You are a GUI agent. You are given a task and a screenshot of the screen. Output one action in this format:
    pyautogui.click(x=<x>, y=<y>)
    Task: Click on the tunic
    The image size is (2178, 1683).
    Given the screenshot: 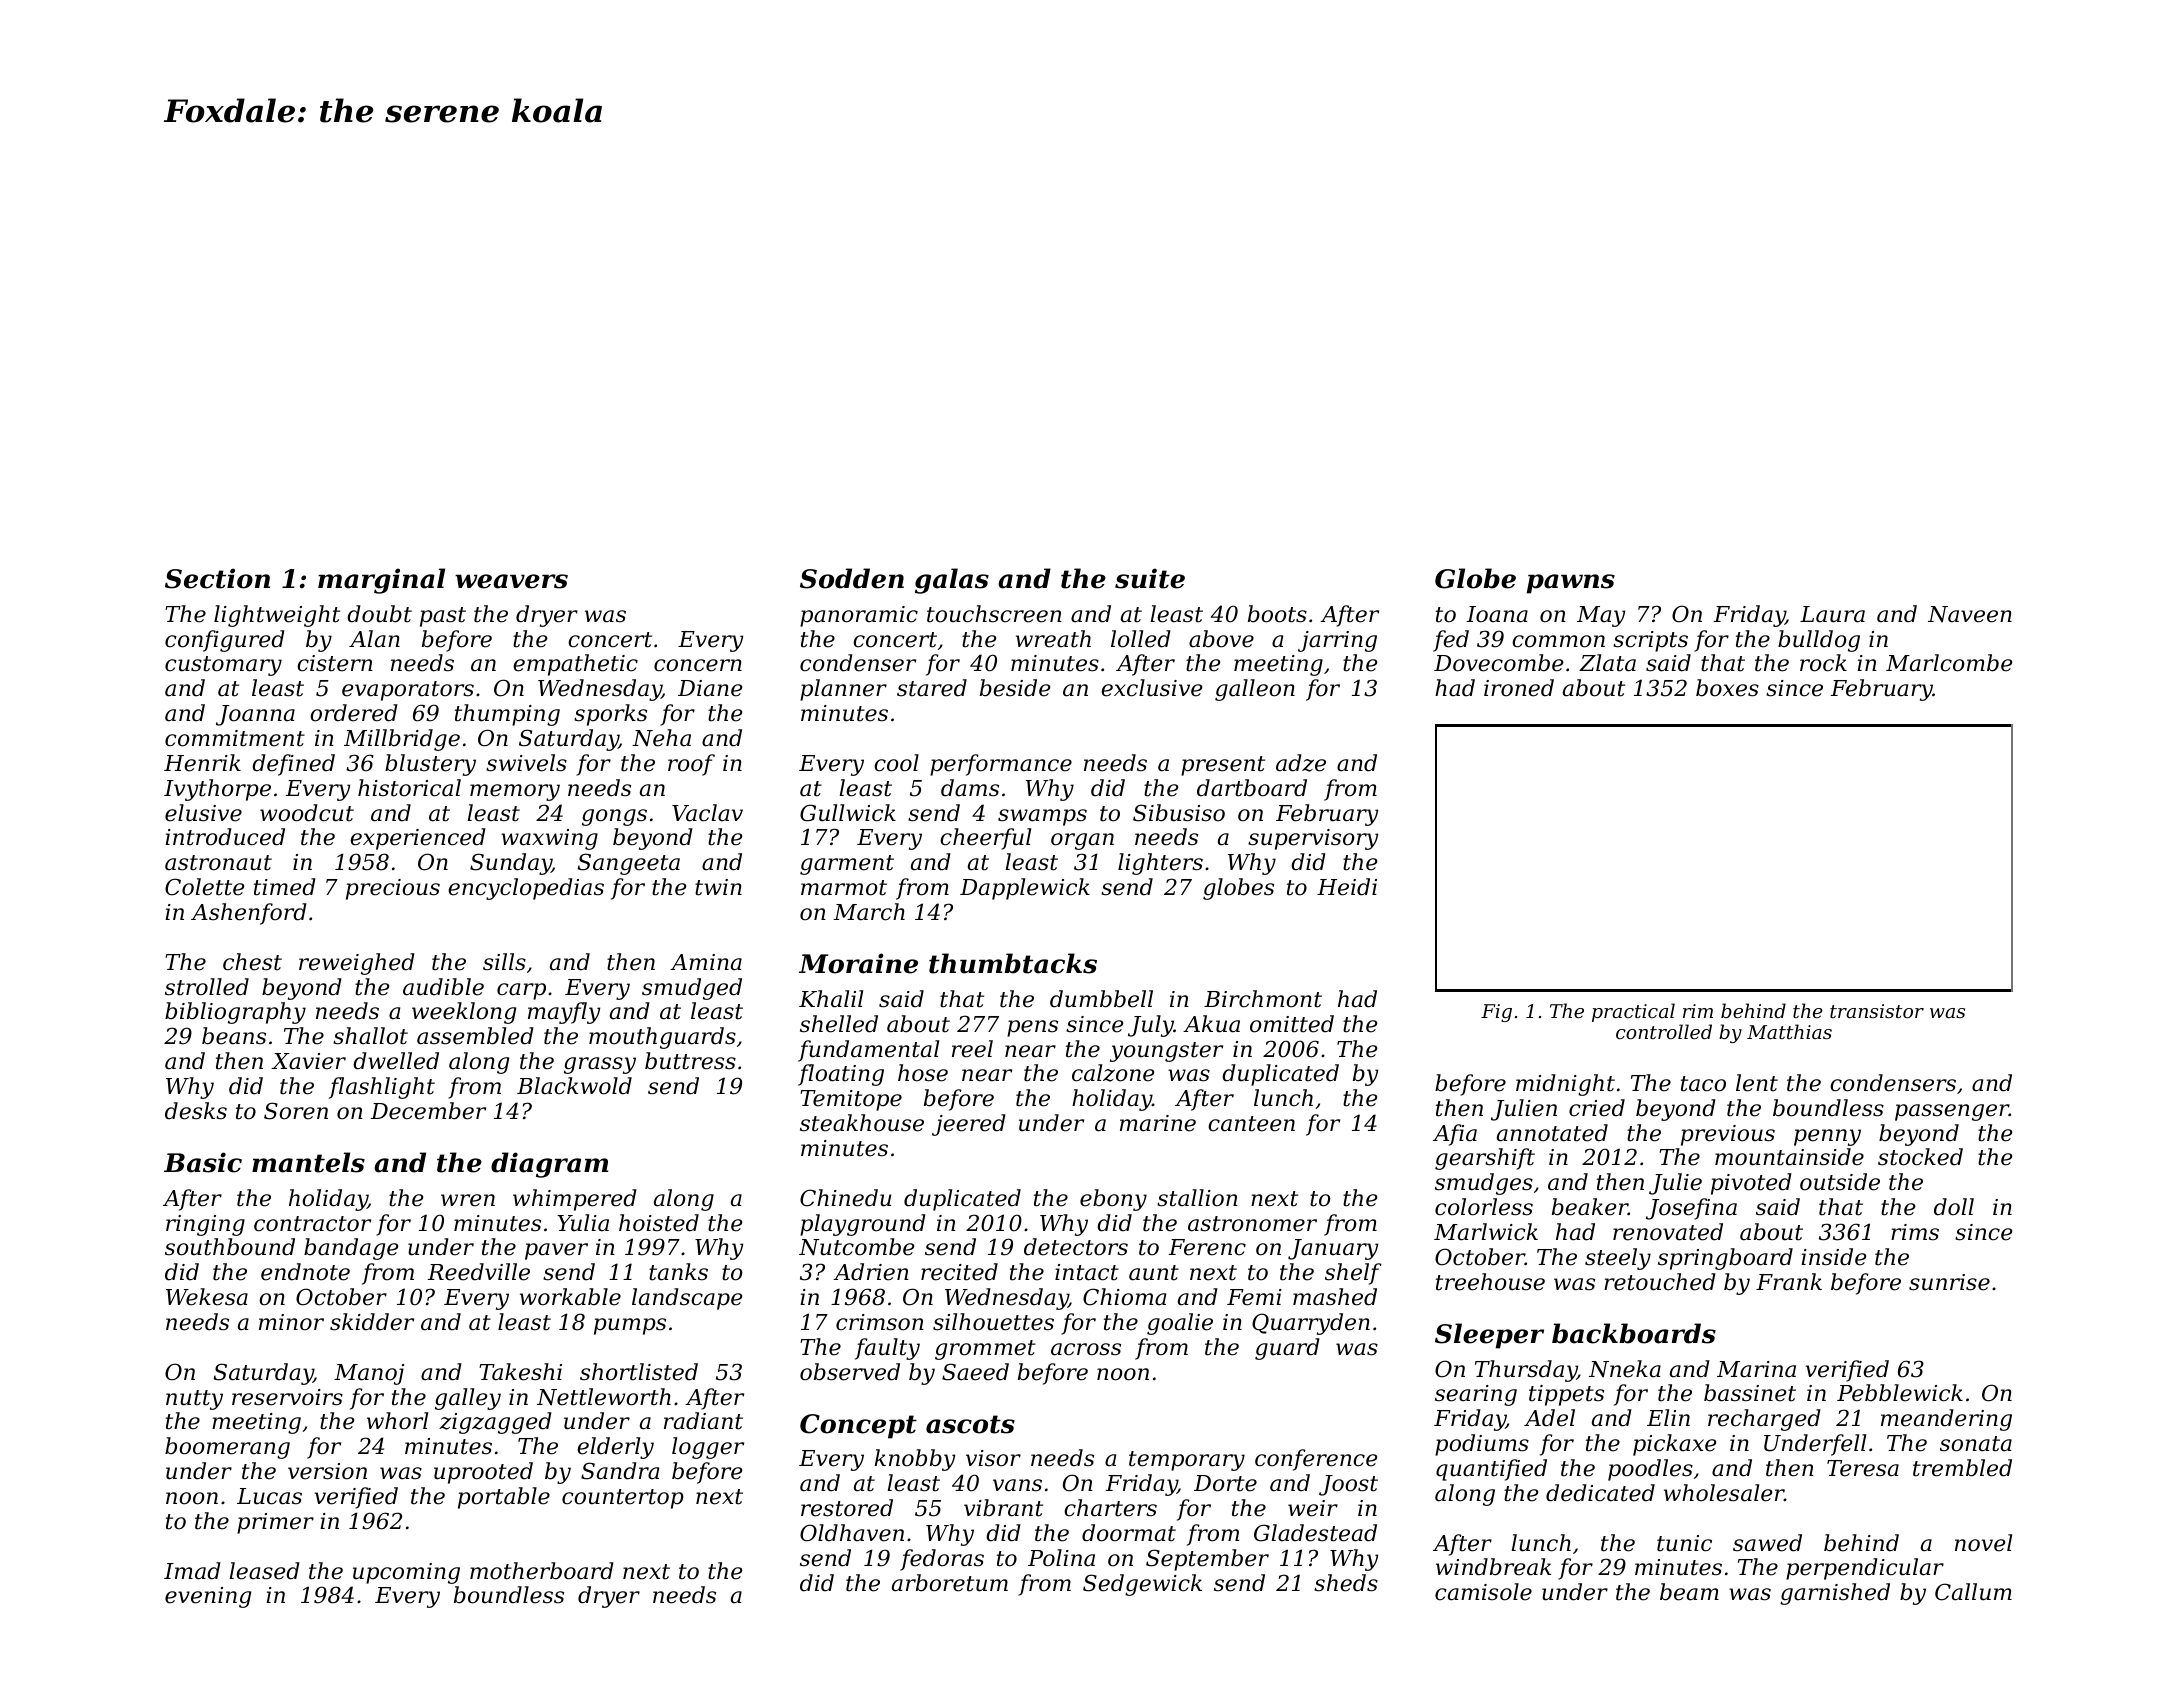 What is the action you would take?
    pyautogui.click(x=1684, y=1543)
